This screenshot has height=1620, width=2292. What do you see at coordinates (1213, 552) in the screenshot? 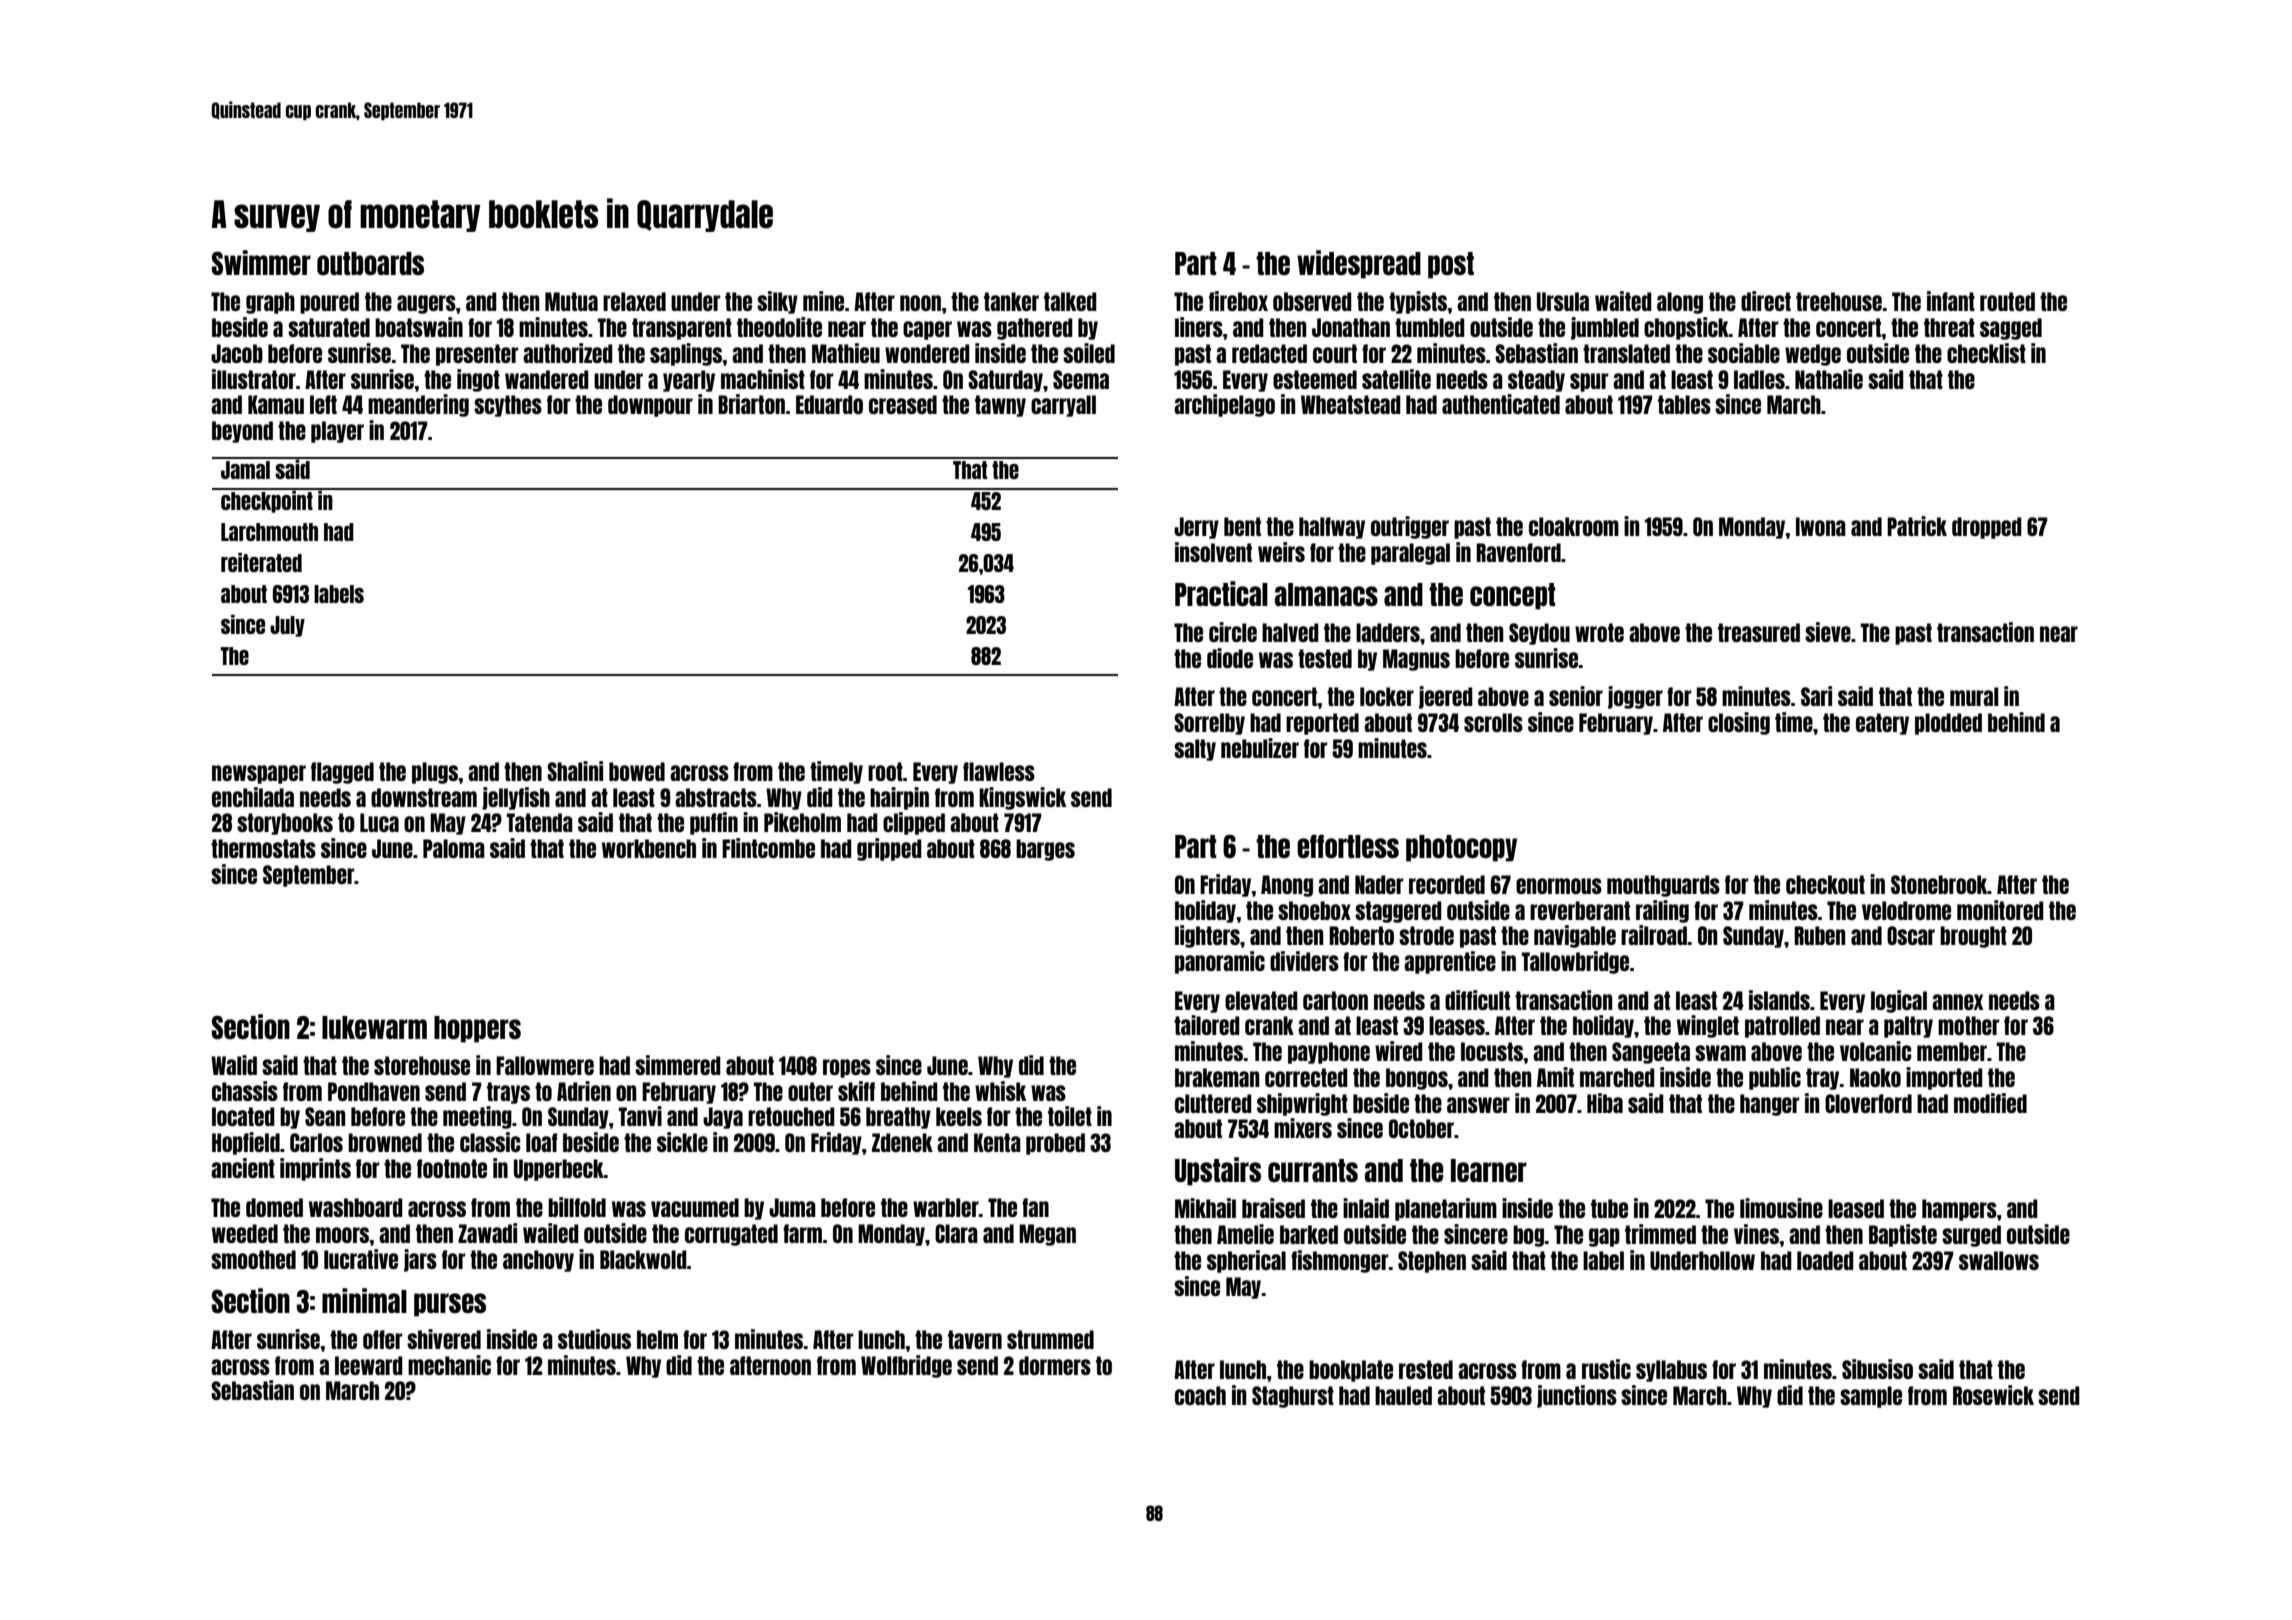
I see `insolvent` at bounding box center [1213, 552].
